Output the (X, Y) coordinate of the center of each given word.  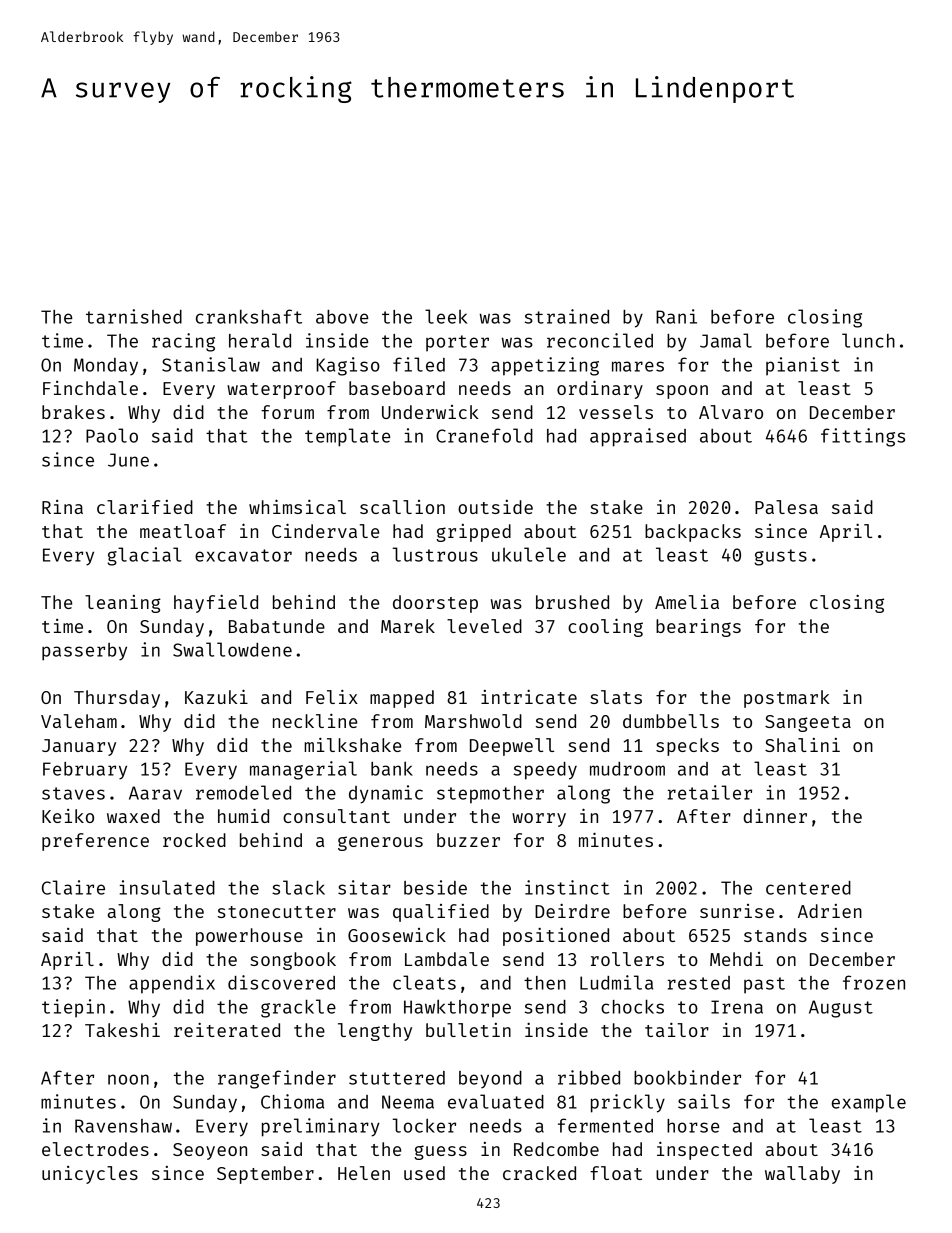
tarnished (134, 316)
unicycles (90, 1175)
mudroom (627, 769)
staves (73, 793)
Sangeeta (808, 723)
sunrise (737, 911)
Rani (676, 316)
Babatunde (277, 626)
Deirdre (572, 911)
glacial (145, 556)
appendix (172, 984)
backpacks (693, 533)
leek (446, 316)
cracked (539, 1173)
